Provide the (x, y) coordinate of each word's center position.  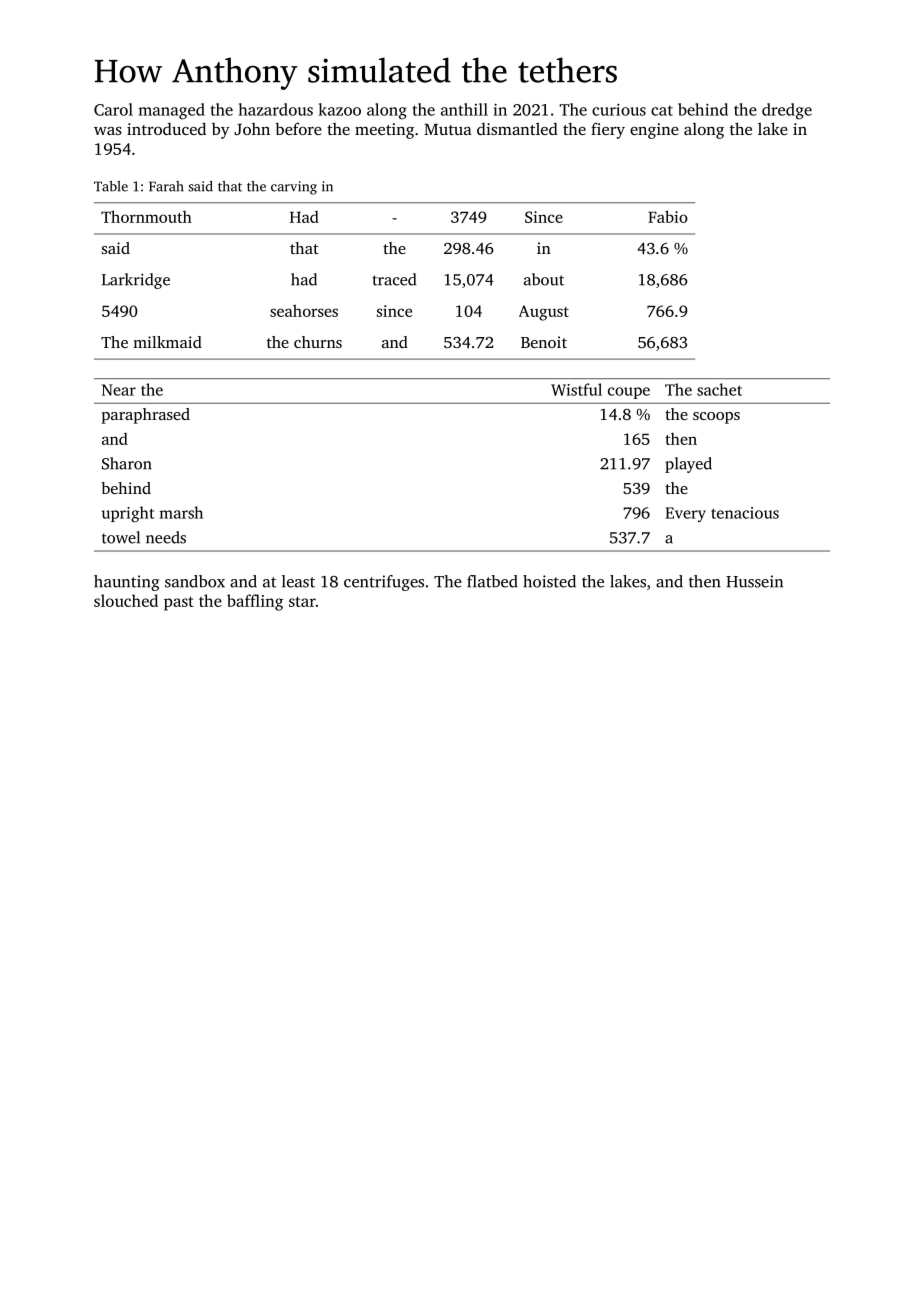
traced (394, 279)
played (688, 465)
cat (662, 110)
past (179, 604)
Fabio (668, 216)
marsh (181, 512)
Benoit (544, 342)
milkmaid (167, 342)
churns (318, 342)
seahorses (304, 311)
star (302, 602)
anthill (464, 109)
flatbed (492, 581)
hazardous (276, 109)
